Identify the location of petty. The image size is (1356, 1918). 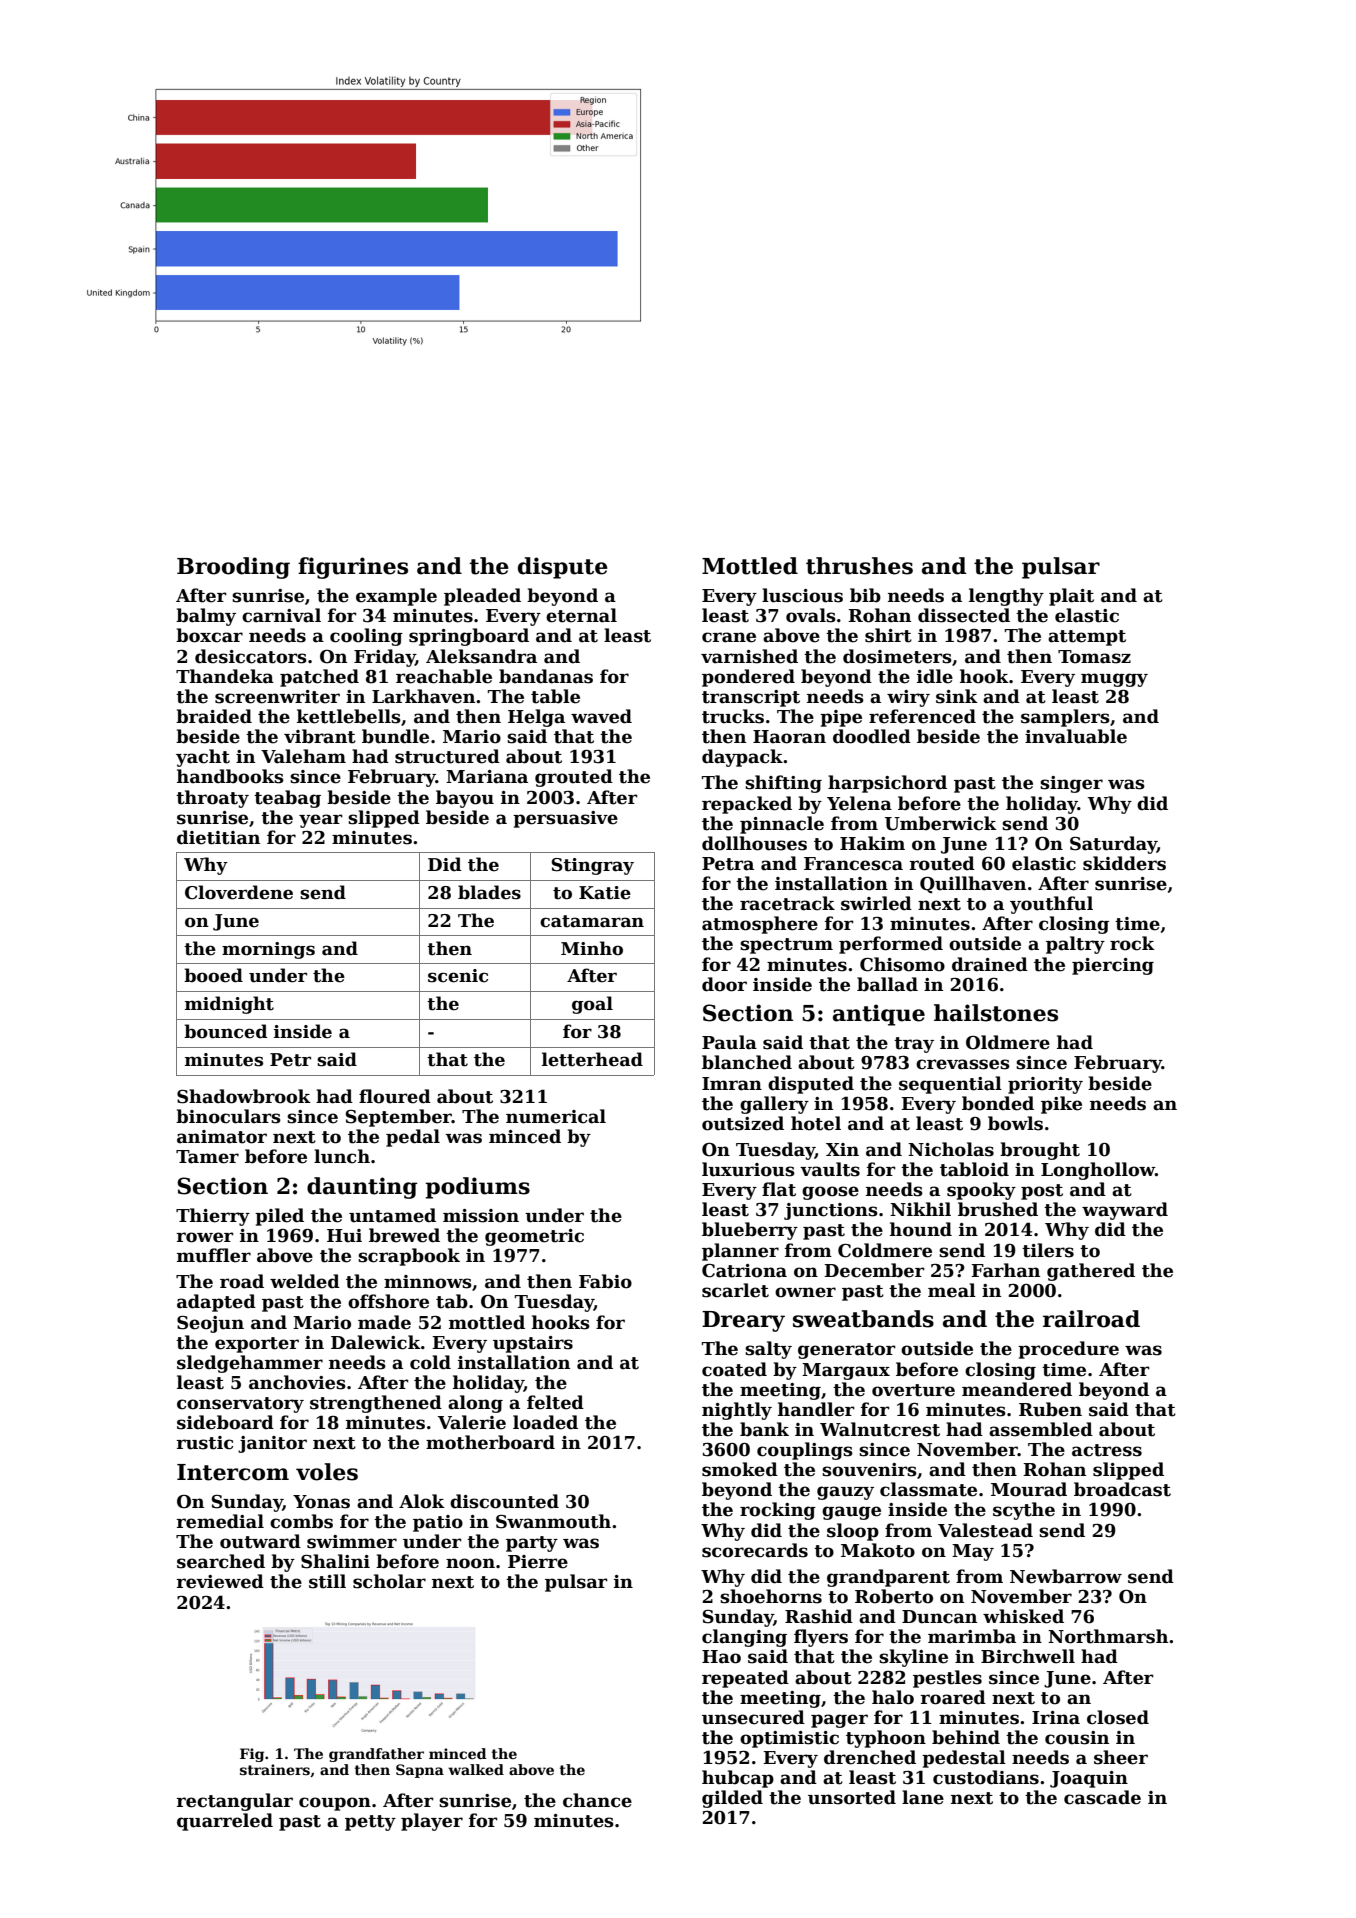
(370, 1823).
